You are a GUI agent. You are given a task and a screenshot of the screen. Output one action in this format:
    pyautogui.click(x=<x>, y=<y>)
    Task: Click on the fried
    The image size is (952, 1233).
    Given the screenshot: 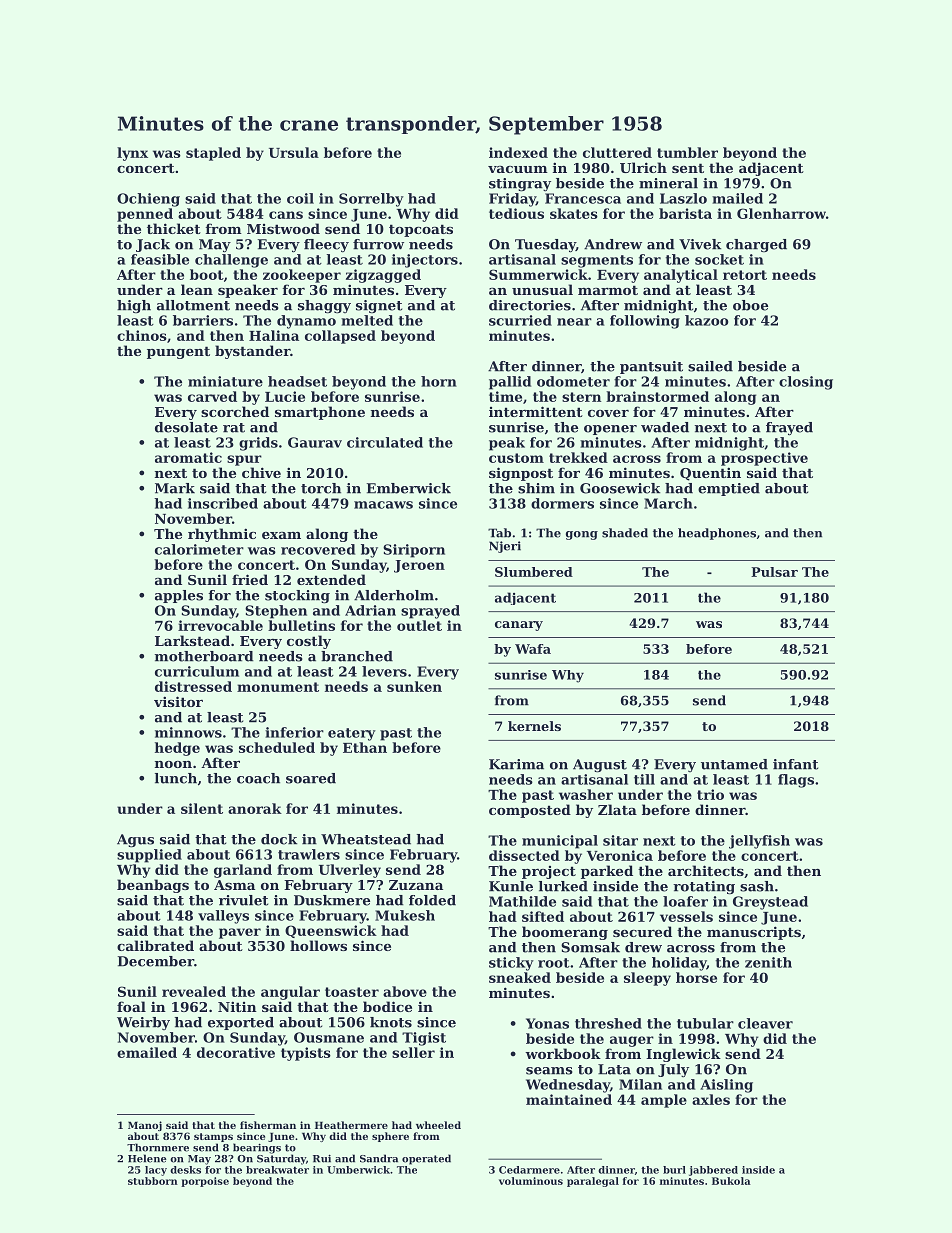 What is the action you would take?
    pyautogui.click(x=250, y=579)
